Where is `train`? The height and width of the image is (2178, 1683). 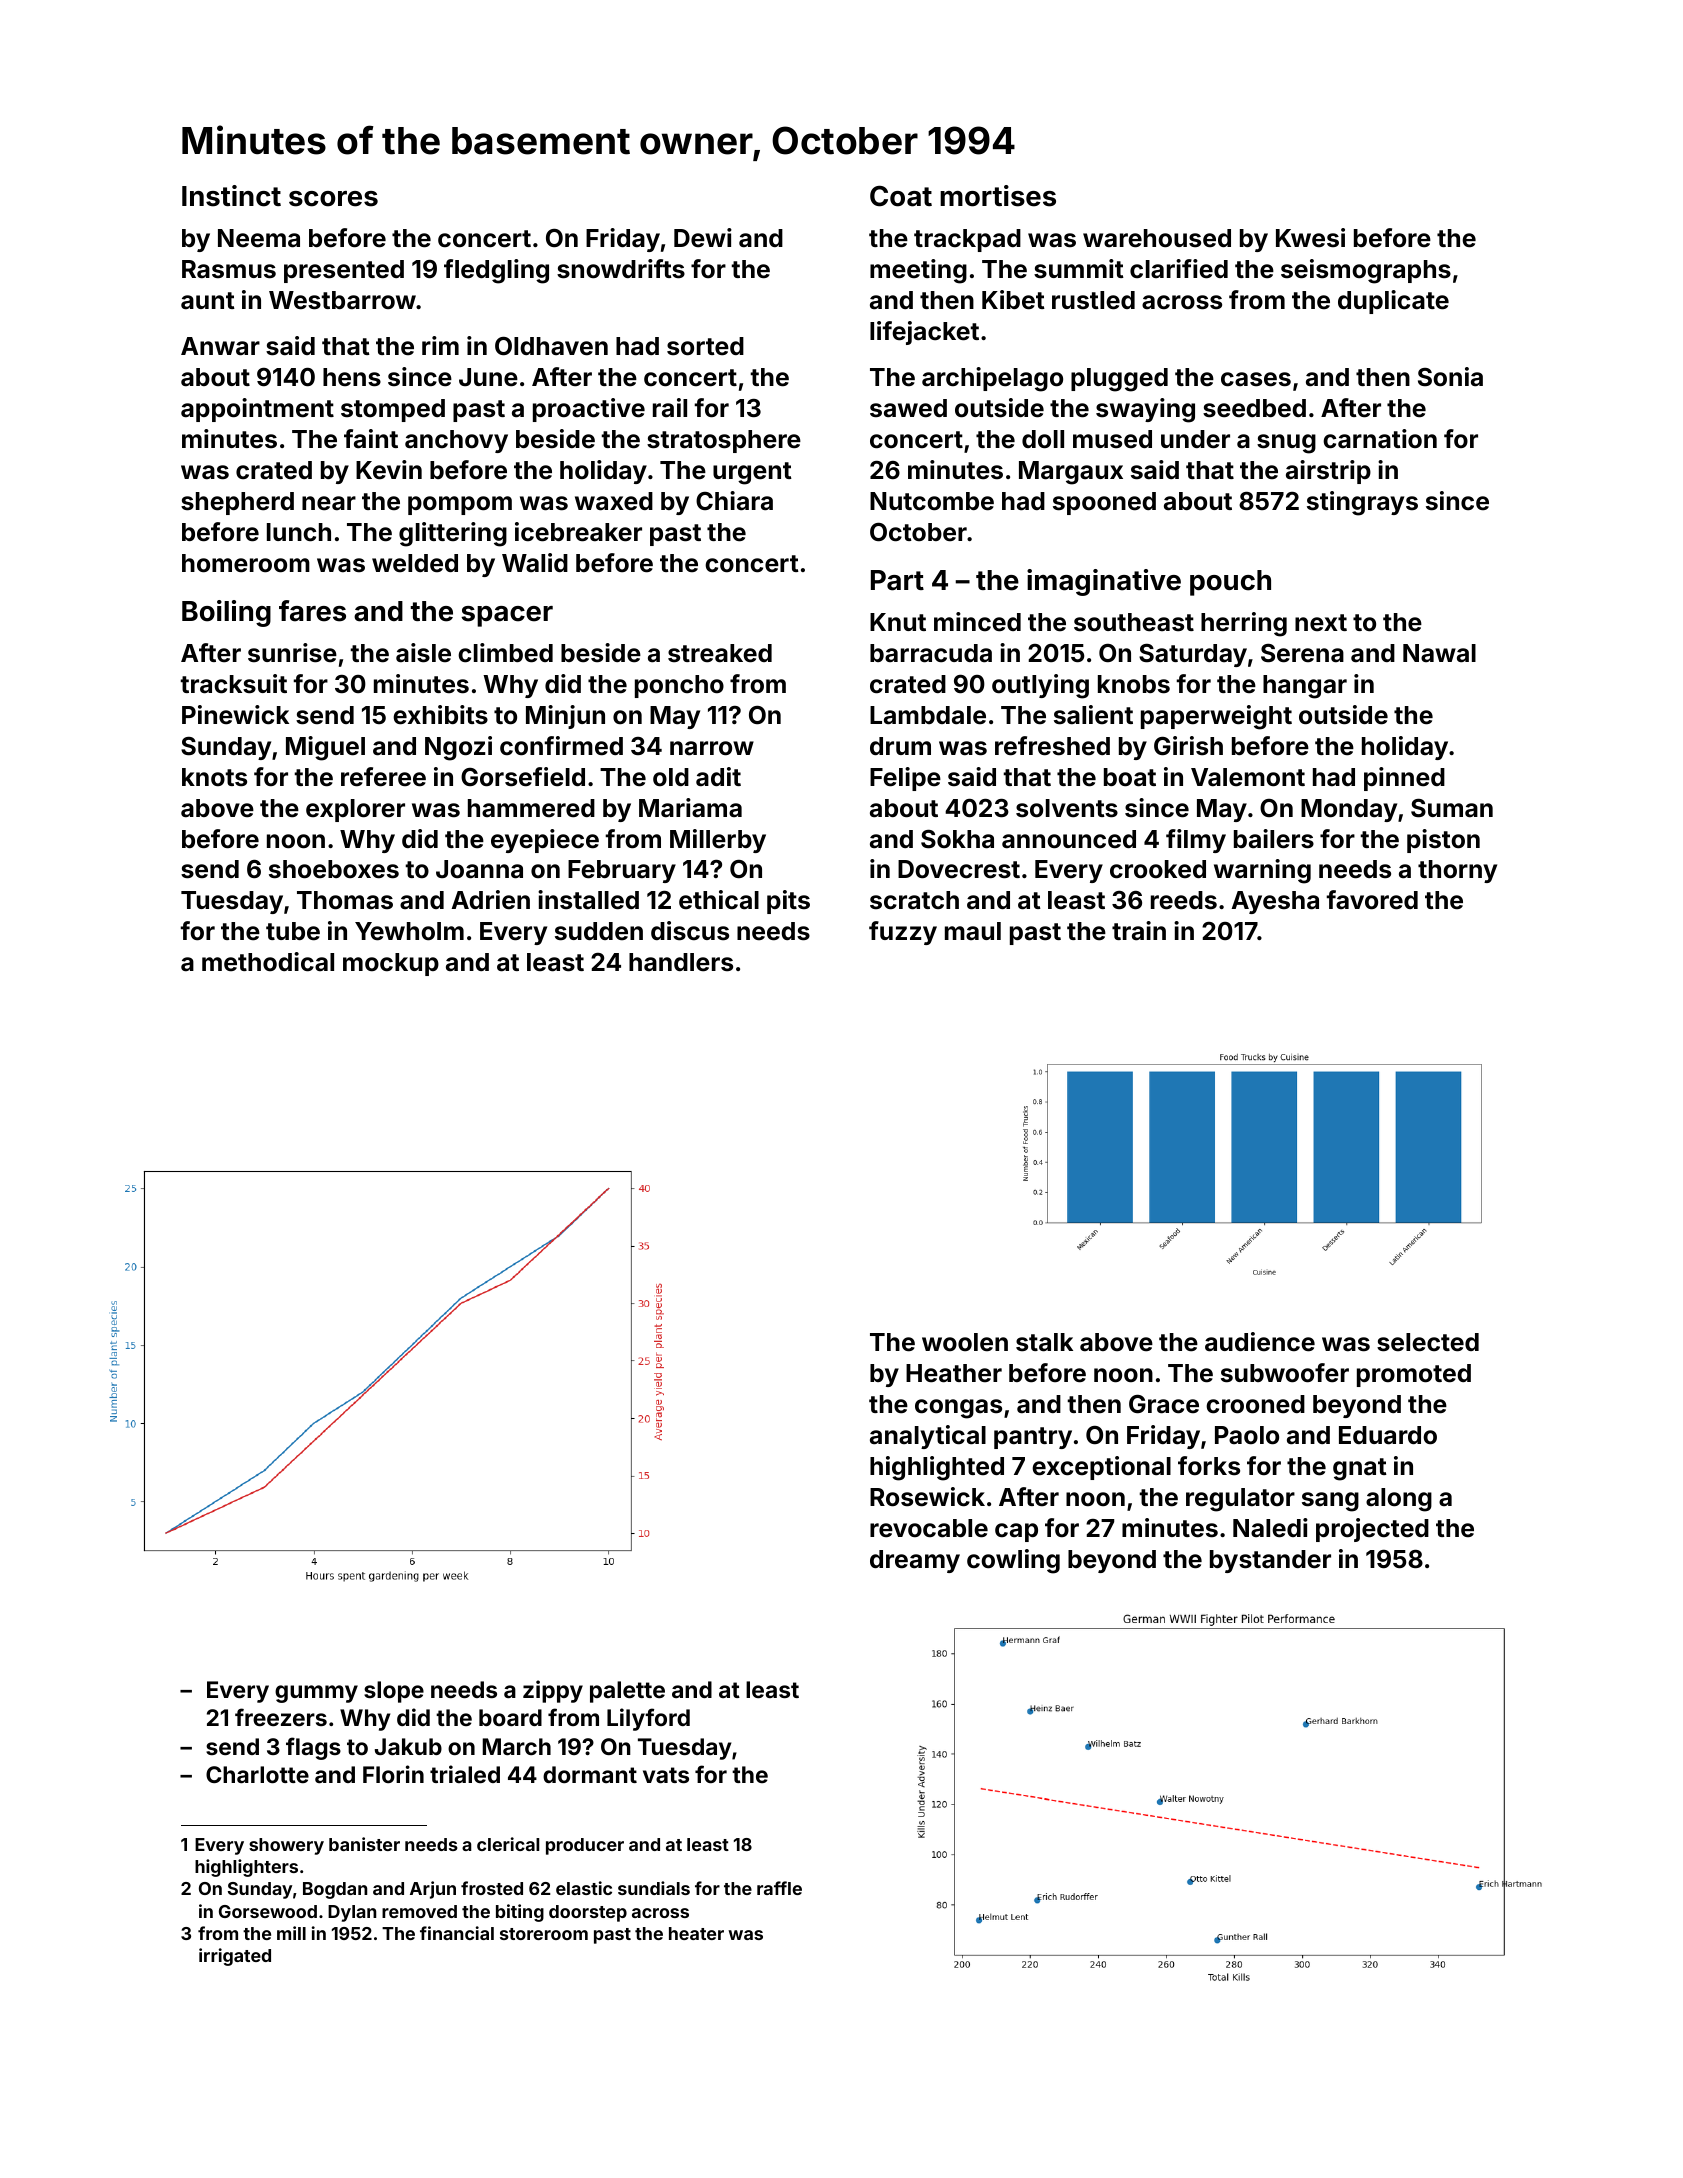 train is located at coordinates (1139, 931).
